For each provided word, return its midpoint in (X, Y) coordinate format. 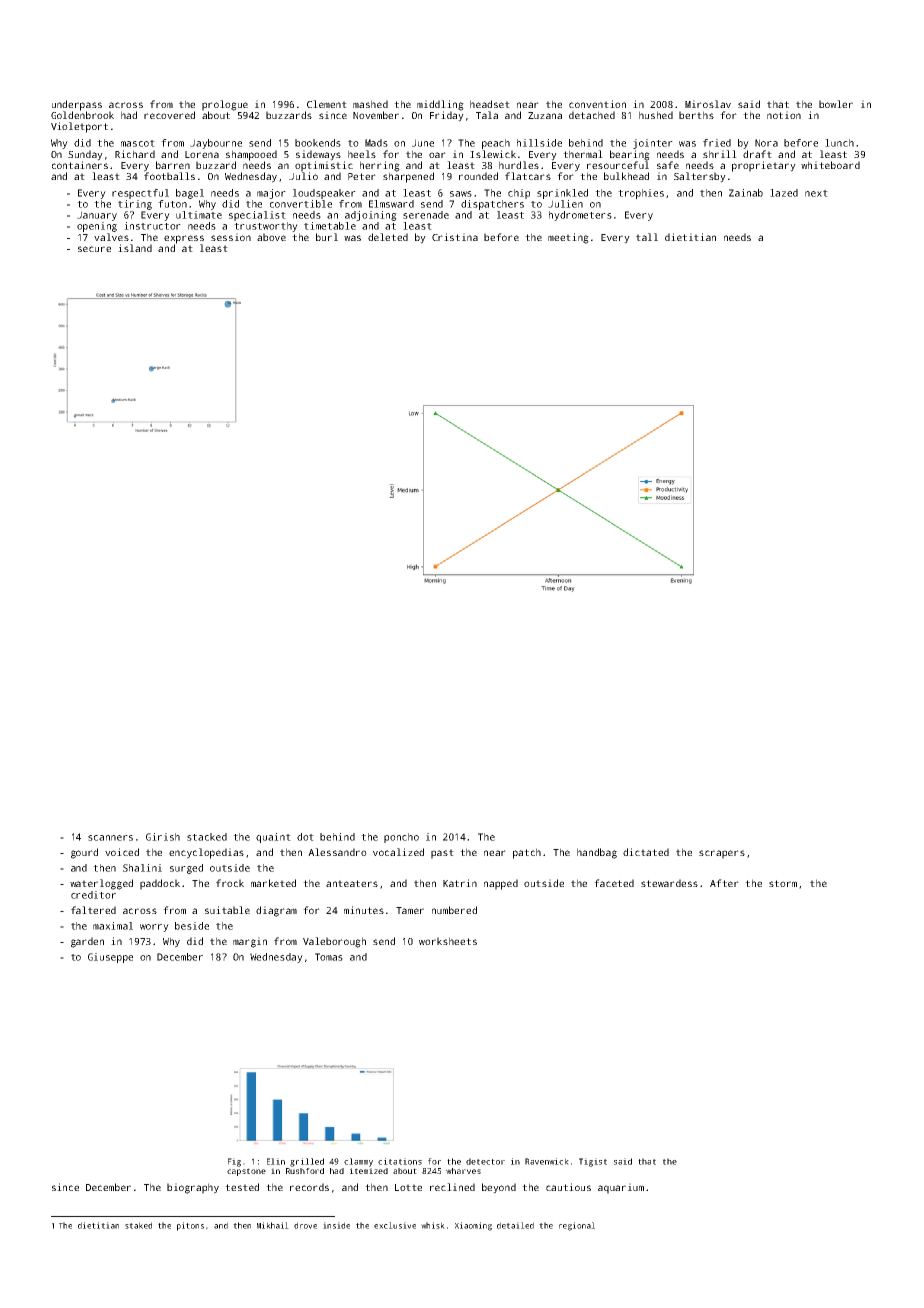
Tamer (410, 910)
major (271, 194)
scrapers (722, 854)
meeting (568, 238)
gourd (84, 853)
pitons (190, 1226)
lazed (784, 193)
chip (519, 194)
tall (647, 237)
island (135, 248)
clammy (358, 1162)
